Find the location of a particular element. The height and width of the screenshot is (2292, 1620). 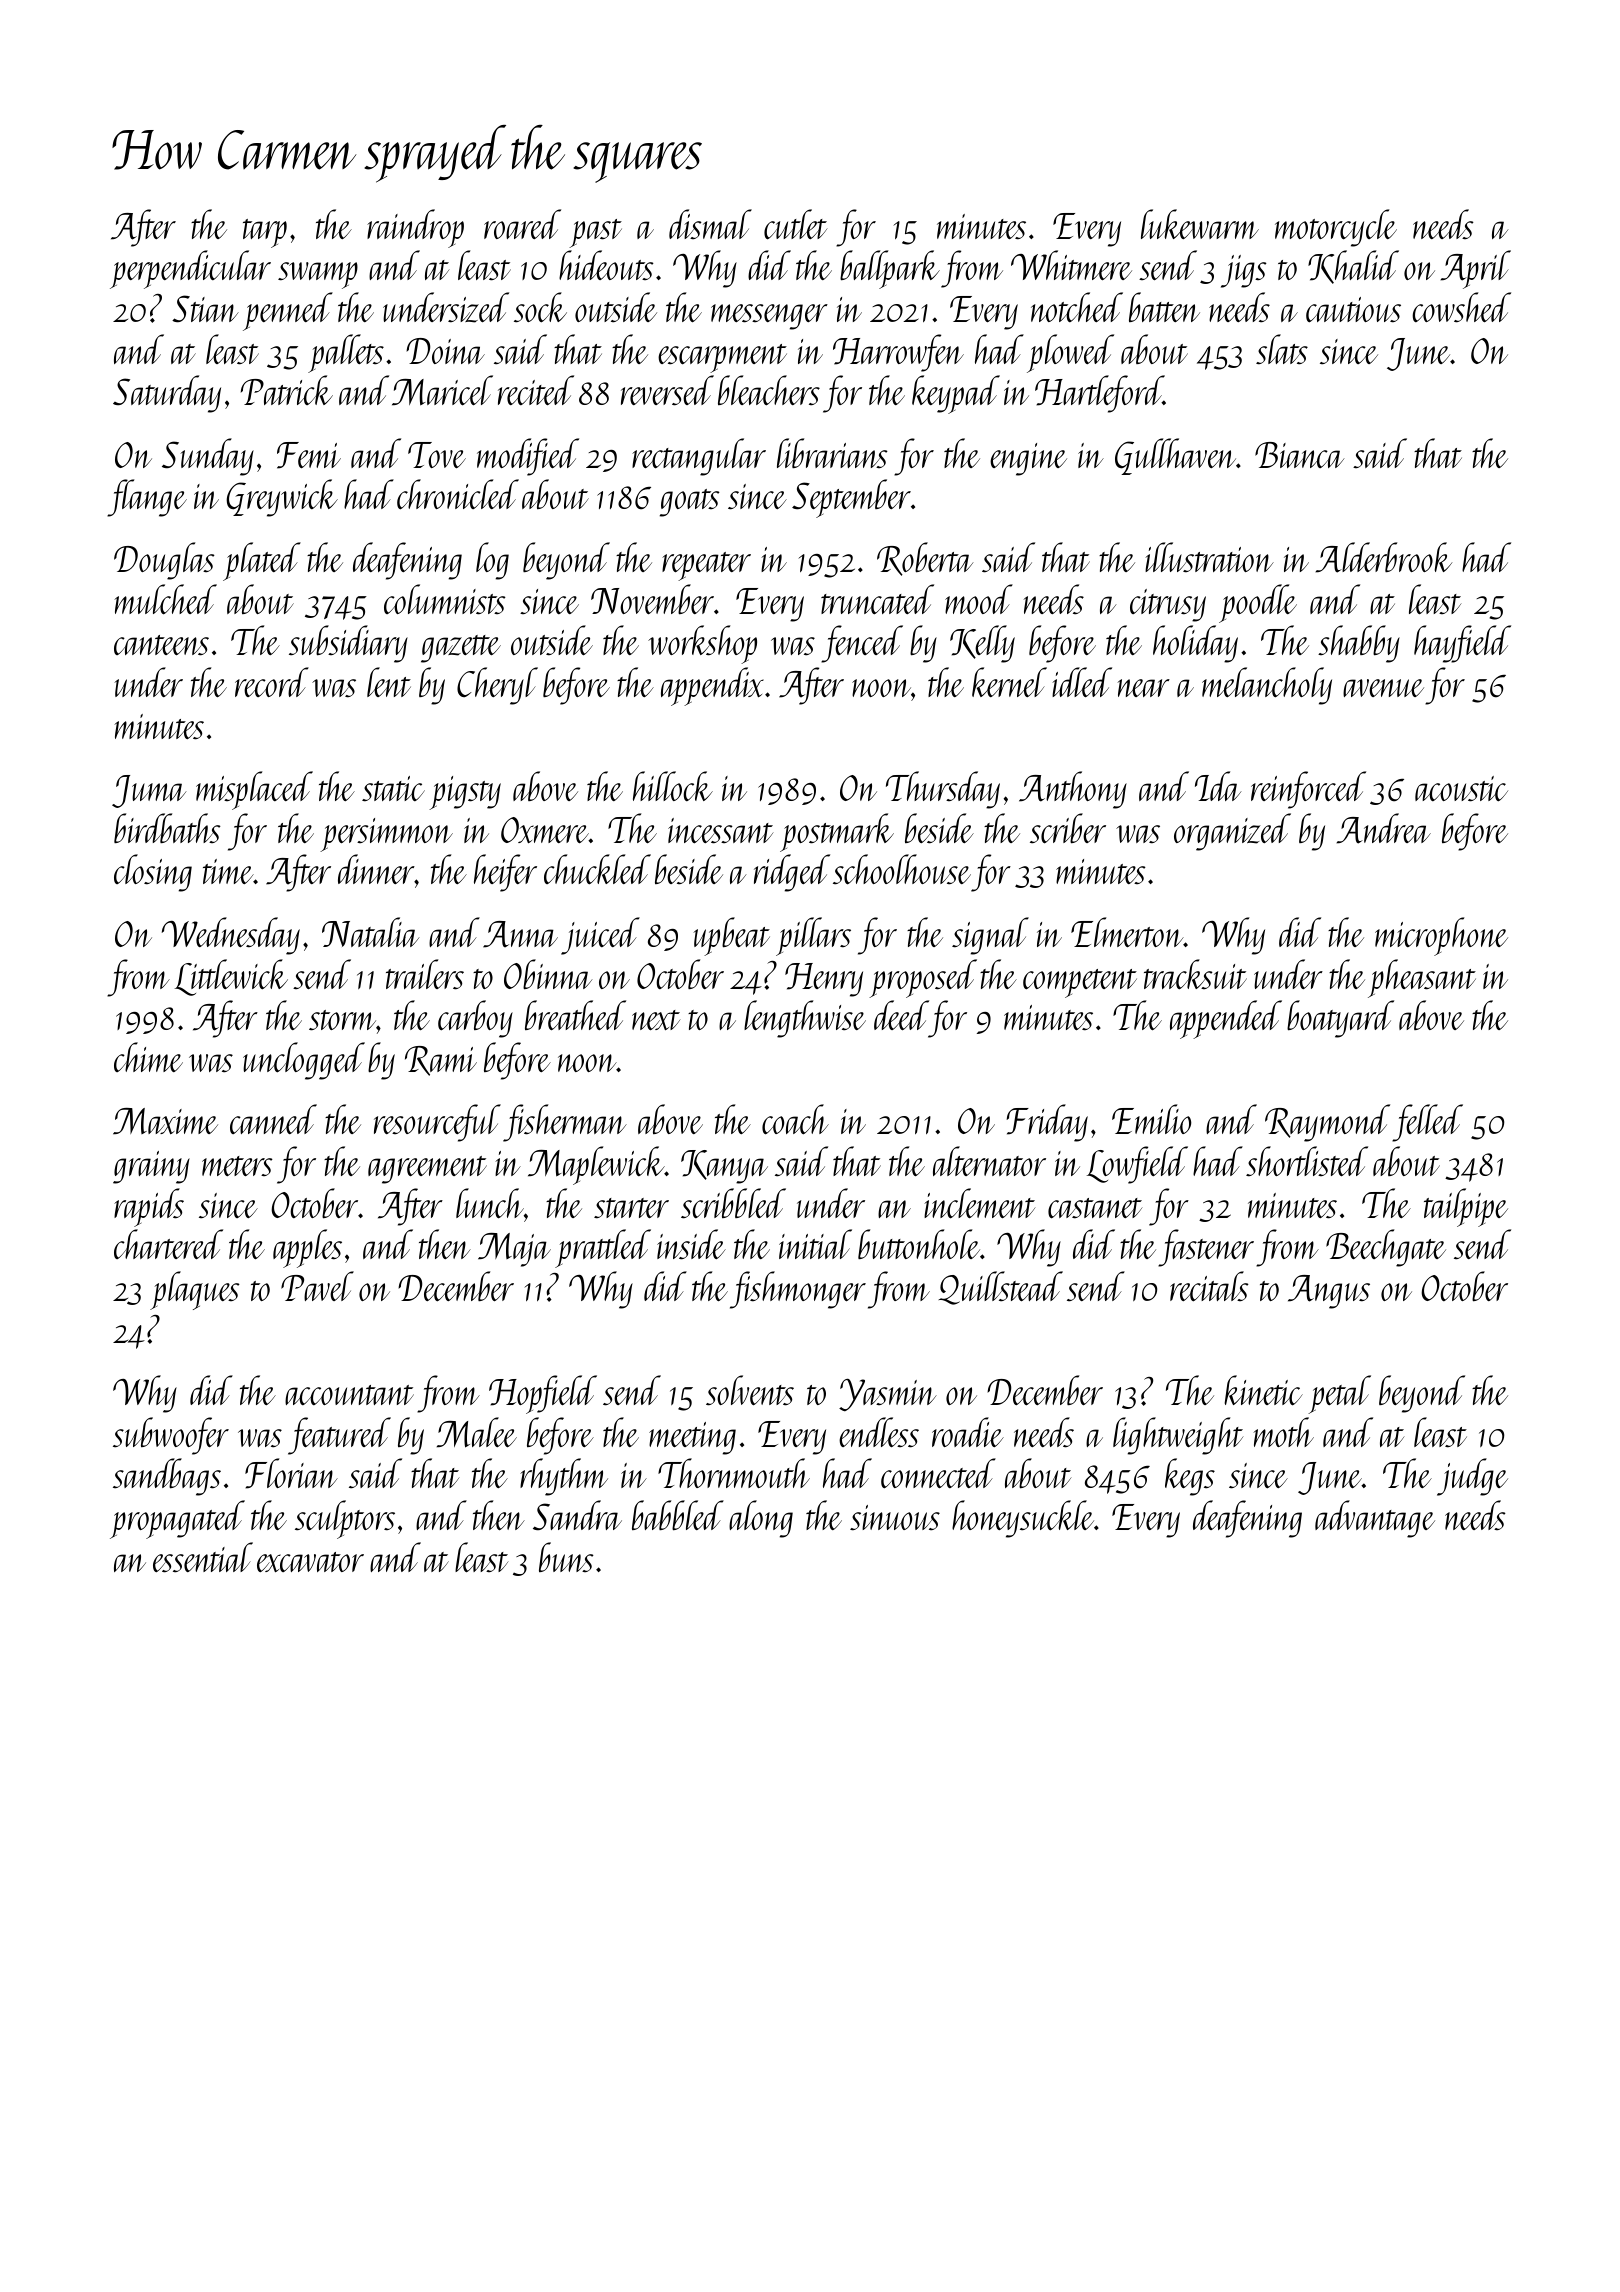

cutlet is located at coordinates (795, 224).
